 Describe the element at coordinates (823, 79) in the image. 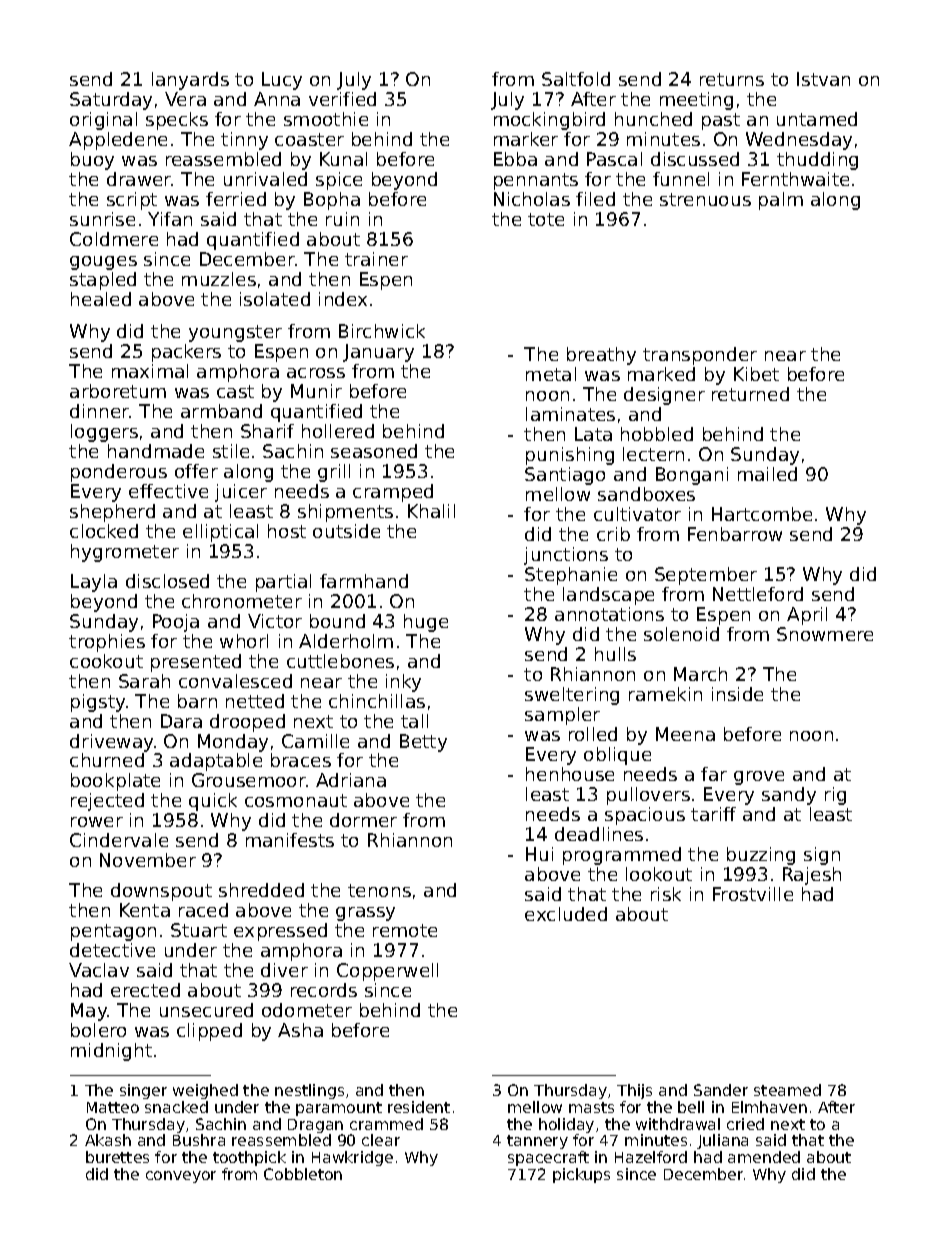

I see `Istvan` at that location.
